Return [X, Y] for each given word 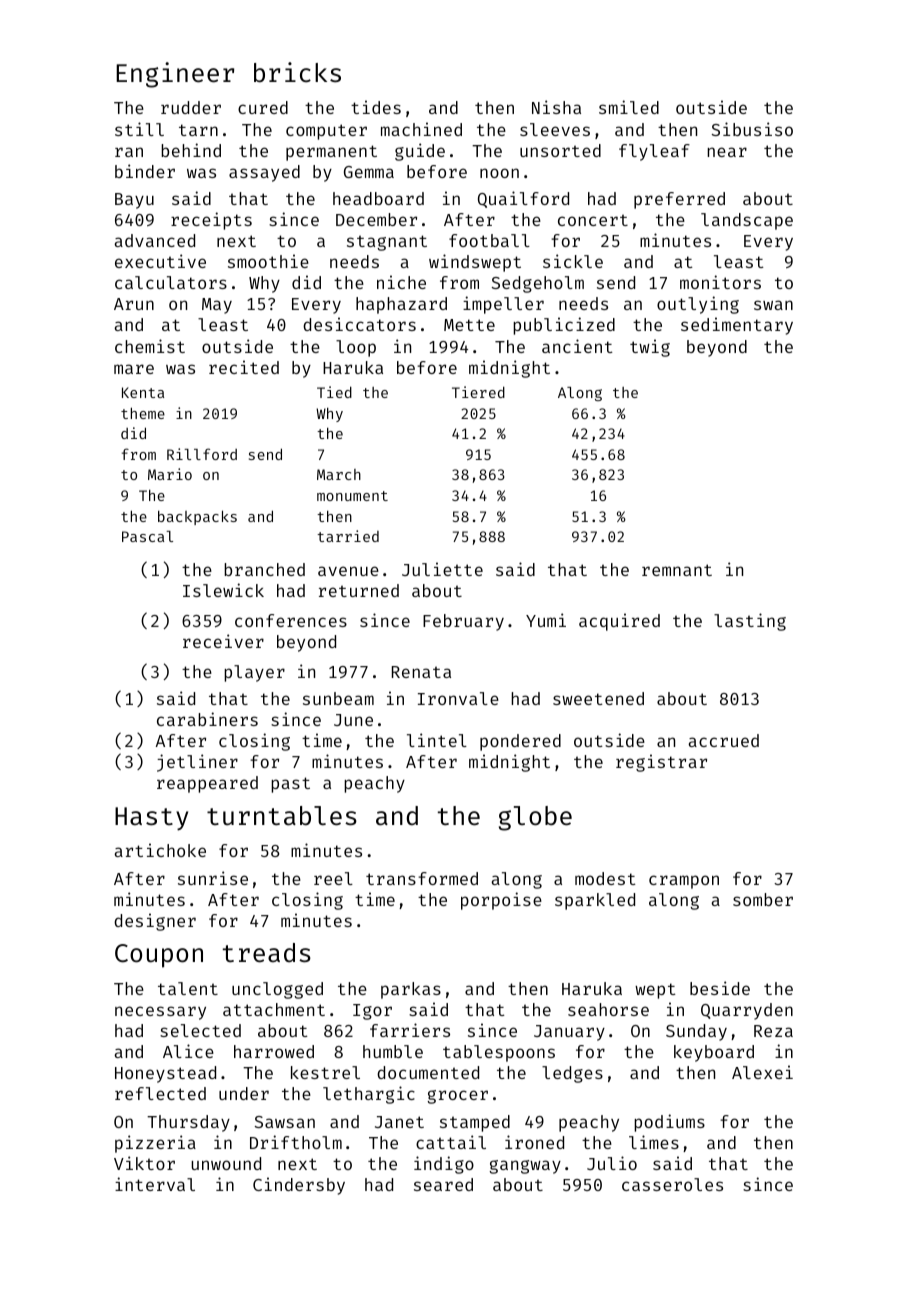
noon [499, 173]
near [727, 152]
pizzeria [155, 1144]
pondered [520, 742]
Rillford [202, 454]
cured [263, 107]
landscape [747, 221]
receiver [223, 641]
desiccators [359, 324]
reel [333, 878]
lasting [750, 622]
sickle [573, 261]
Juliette [442, 569]
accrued [723, 740]
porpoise [501, 901]
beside [720, 988]
